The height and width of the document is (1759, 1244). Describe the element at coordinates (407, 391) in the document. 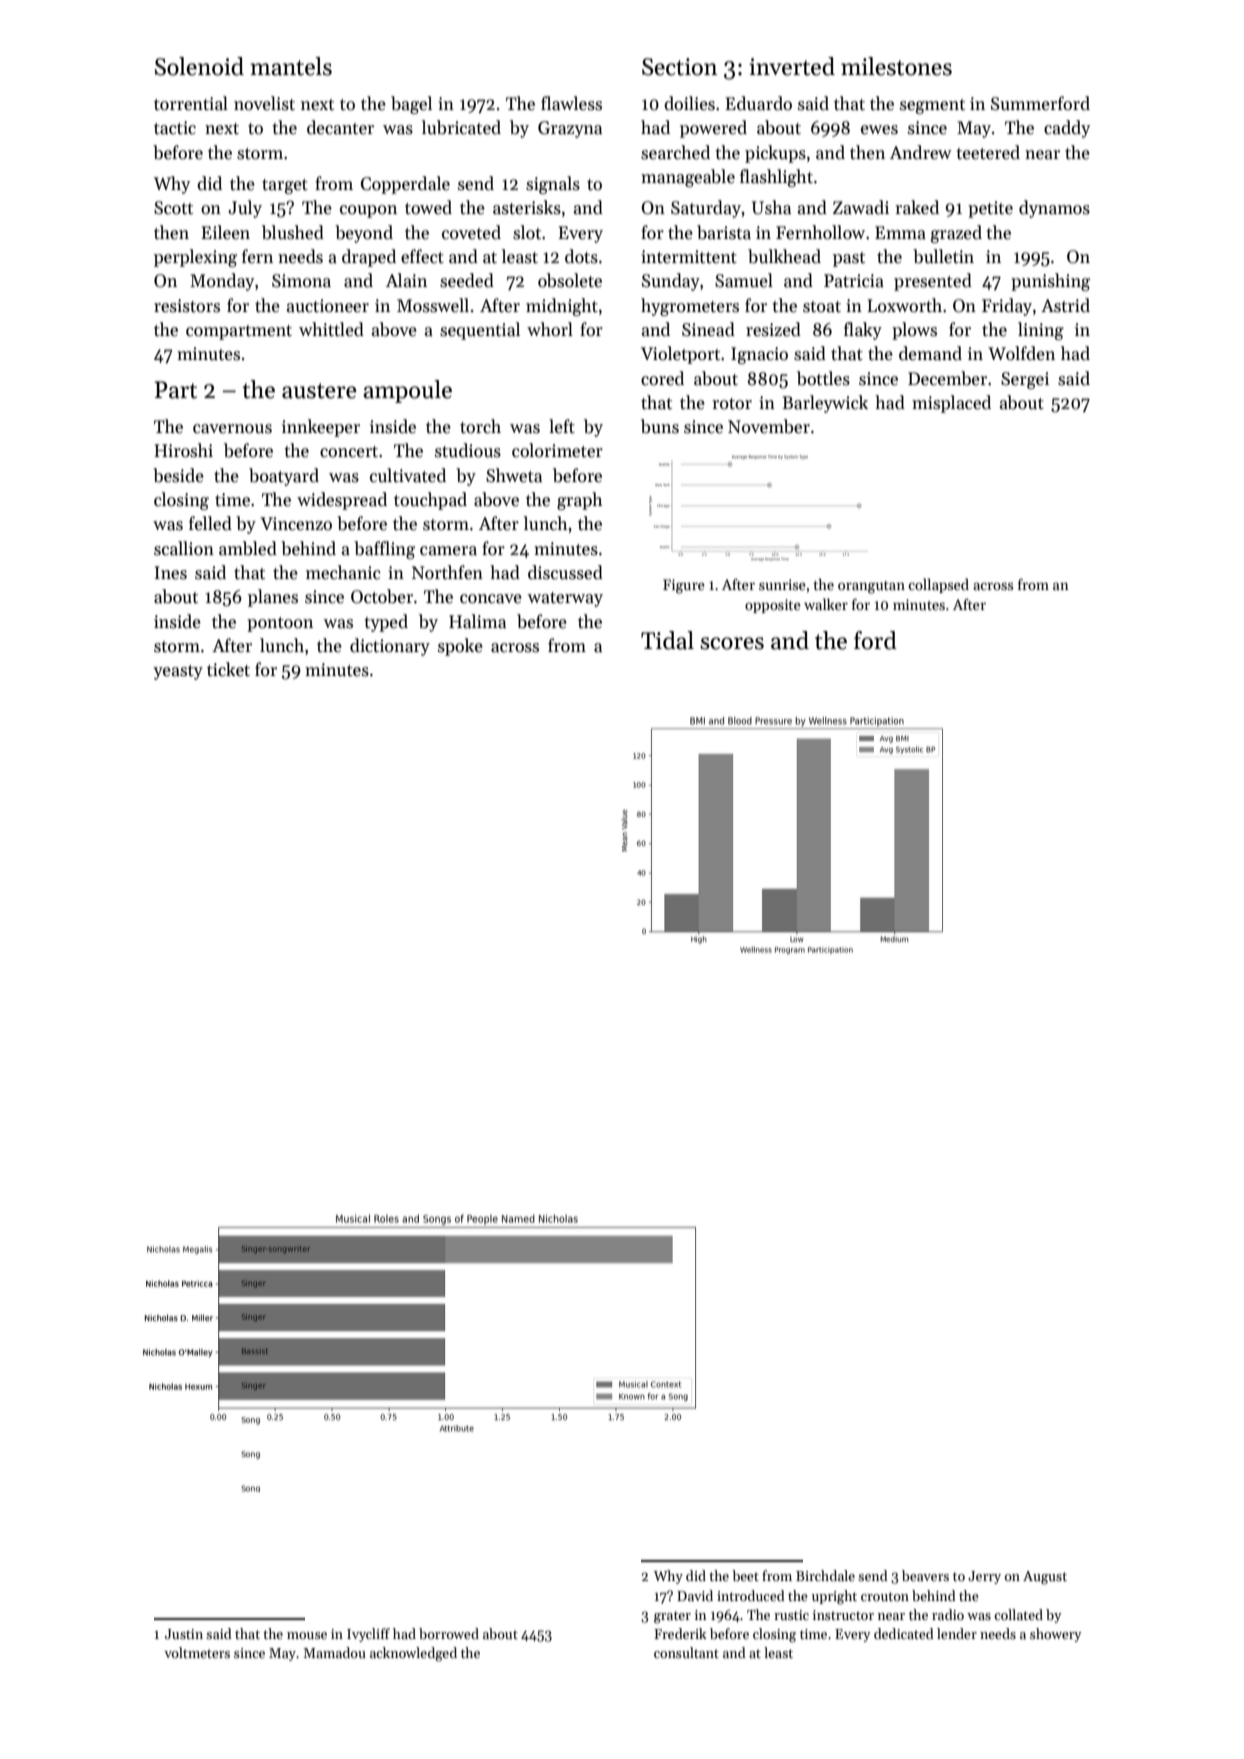

I see `ampoule` at that location.
